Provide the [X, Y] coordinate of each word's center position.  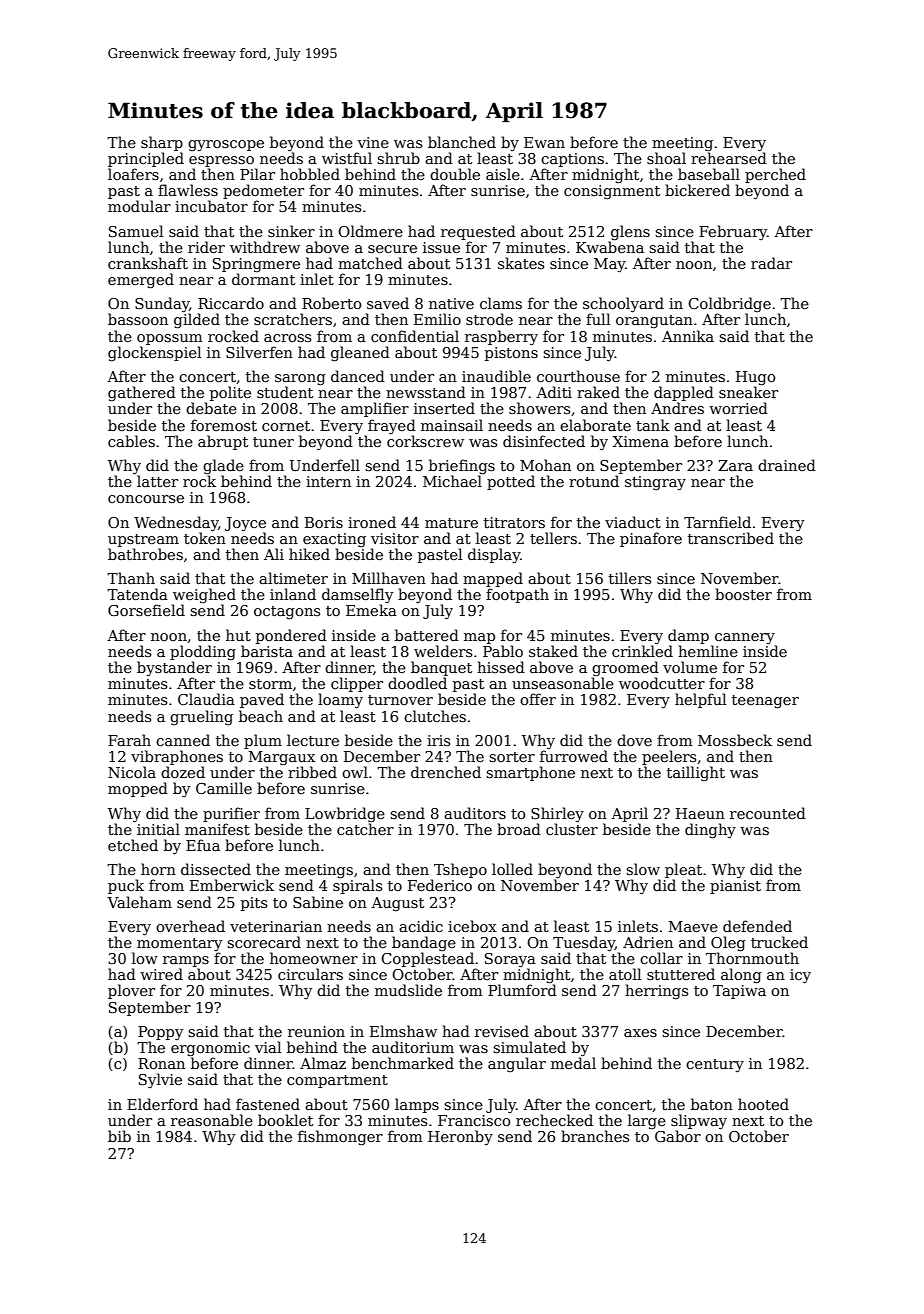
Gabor [678, 1136]
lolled [512, 869]
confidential [415, 336]
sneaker [748, 392]
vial [268, 1047]
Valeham [139, 902]
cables [131, 441]
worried [738, 408]
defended [757, 926]
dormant [263, 279]
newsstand [426, 392]
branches [595, 1136]
